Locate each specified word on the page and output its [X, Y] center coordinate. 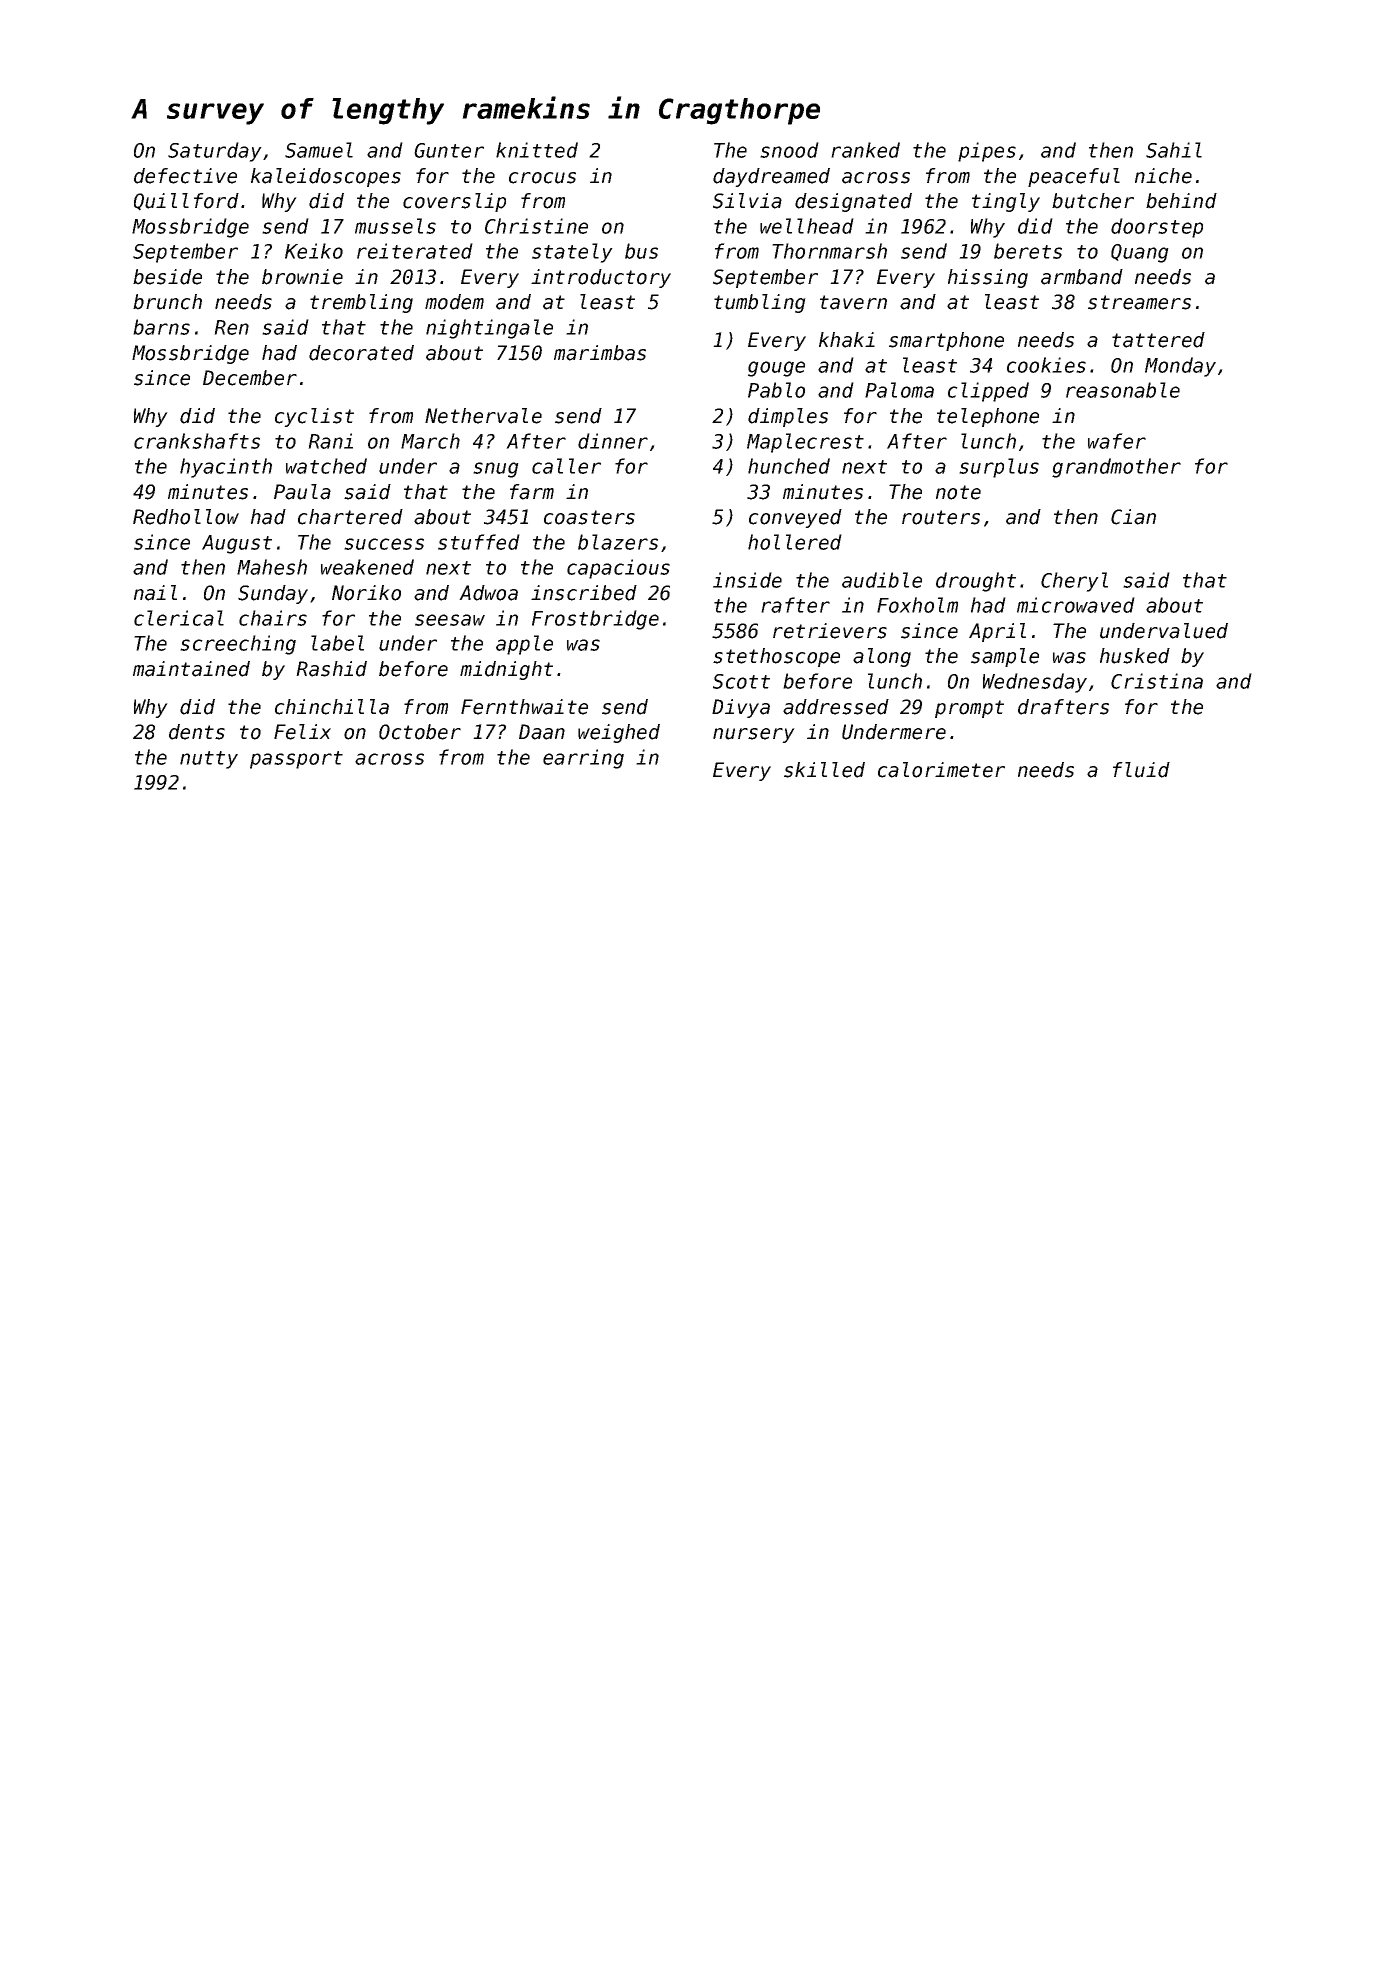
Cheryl [1074, 582]
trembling [361, 303]
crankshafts [197, 441]
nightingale [489, 329]
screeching [238, 645]
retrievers [830, 631]
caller [566, 466]
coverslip [454, 202]
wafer [1117, 441]
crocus [542, 178]
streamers [1139, 302]
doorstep [1157, 228]
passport [296, 760]
